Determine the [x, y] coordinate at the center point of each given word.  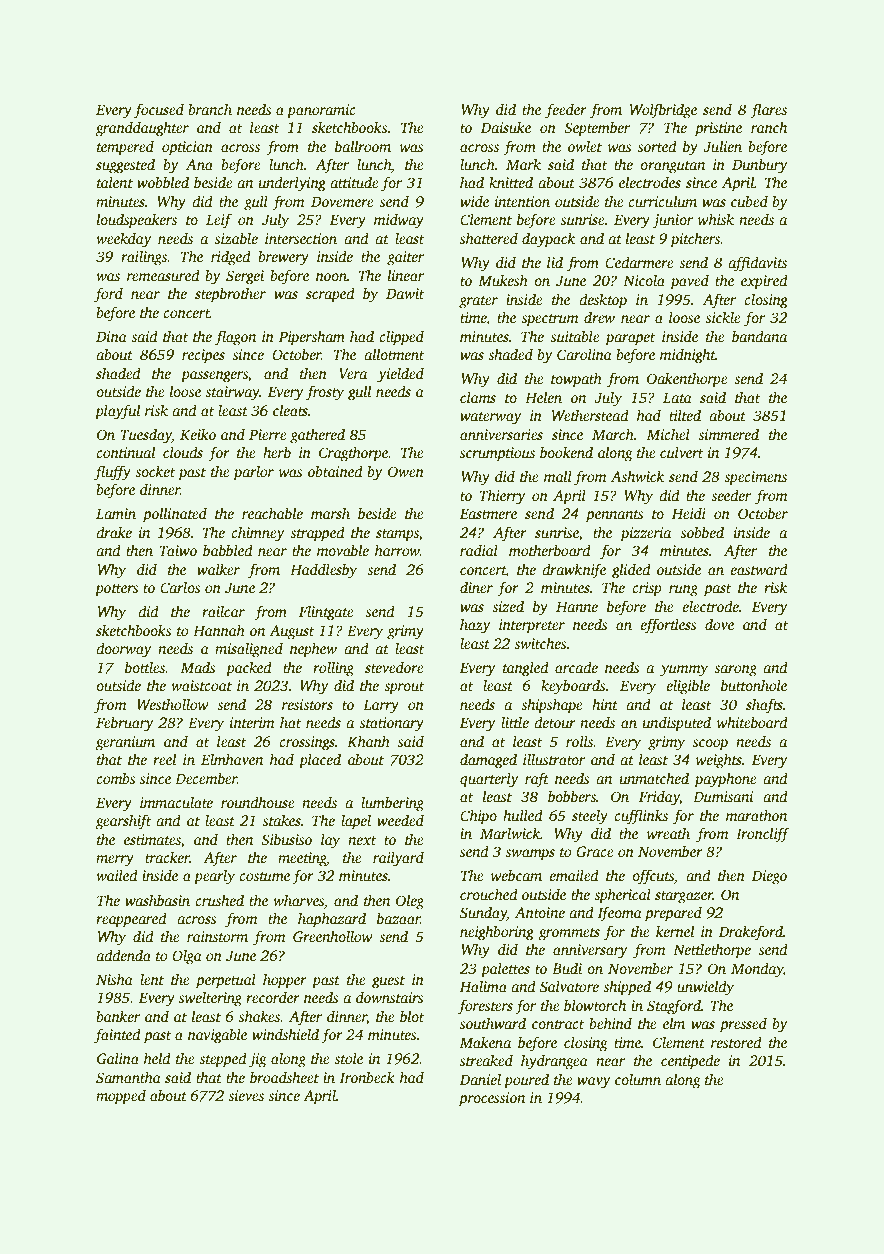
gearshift [123, 822]
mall [558, 476]
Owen [406, 471]
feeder [566, 111]
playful [117, 412]
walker [218, 569]
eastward [759, 569]
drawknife [574, 571]
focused [159, 111]
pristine [718, 129]
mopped [121, 1097]
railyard [398, 859]
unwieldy [705, 988]
